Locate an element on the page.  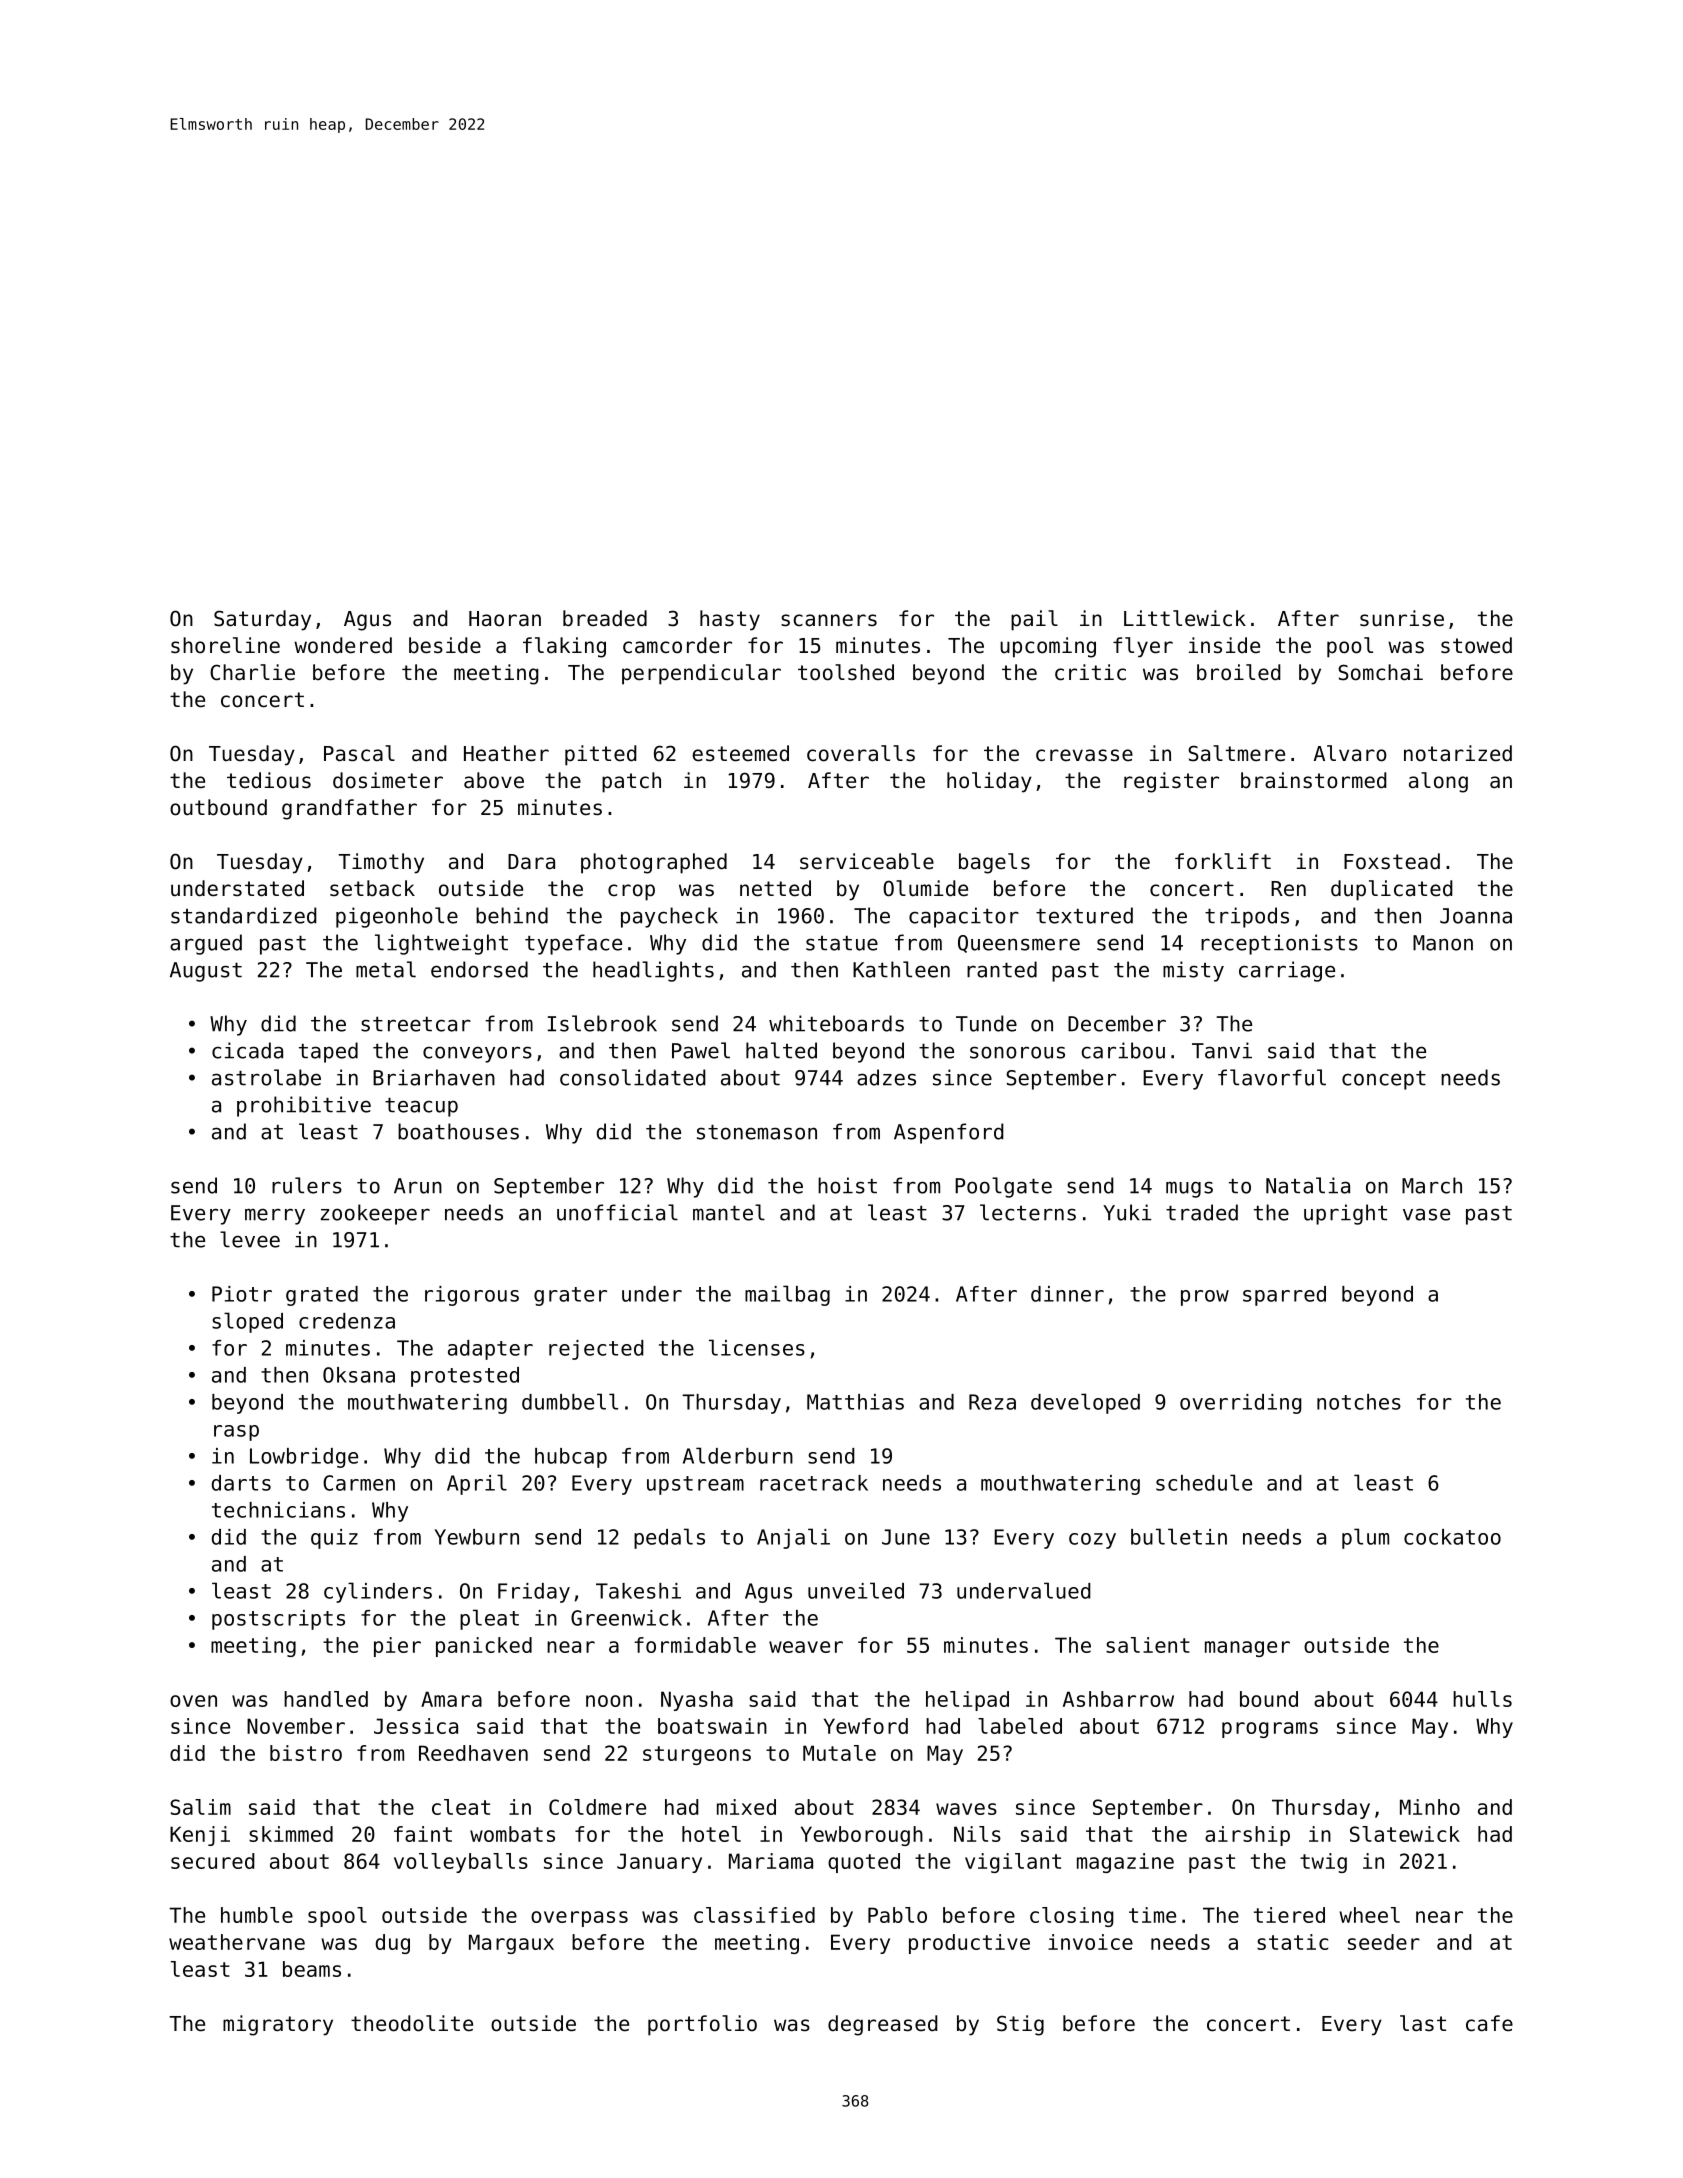
volleyballs is located at coordinates (461, 1863).
